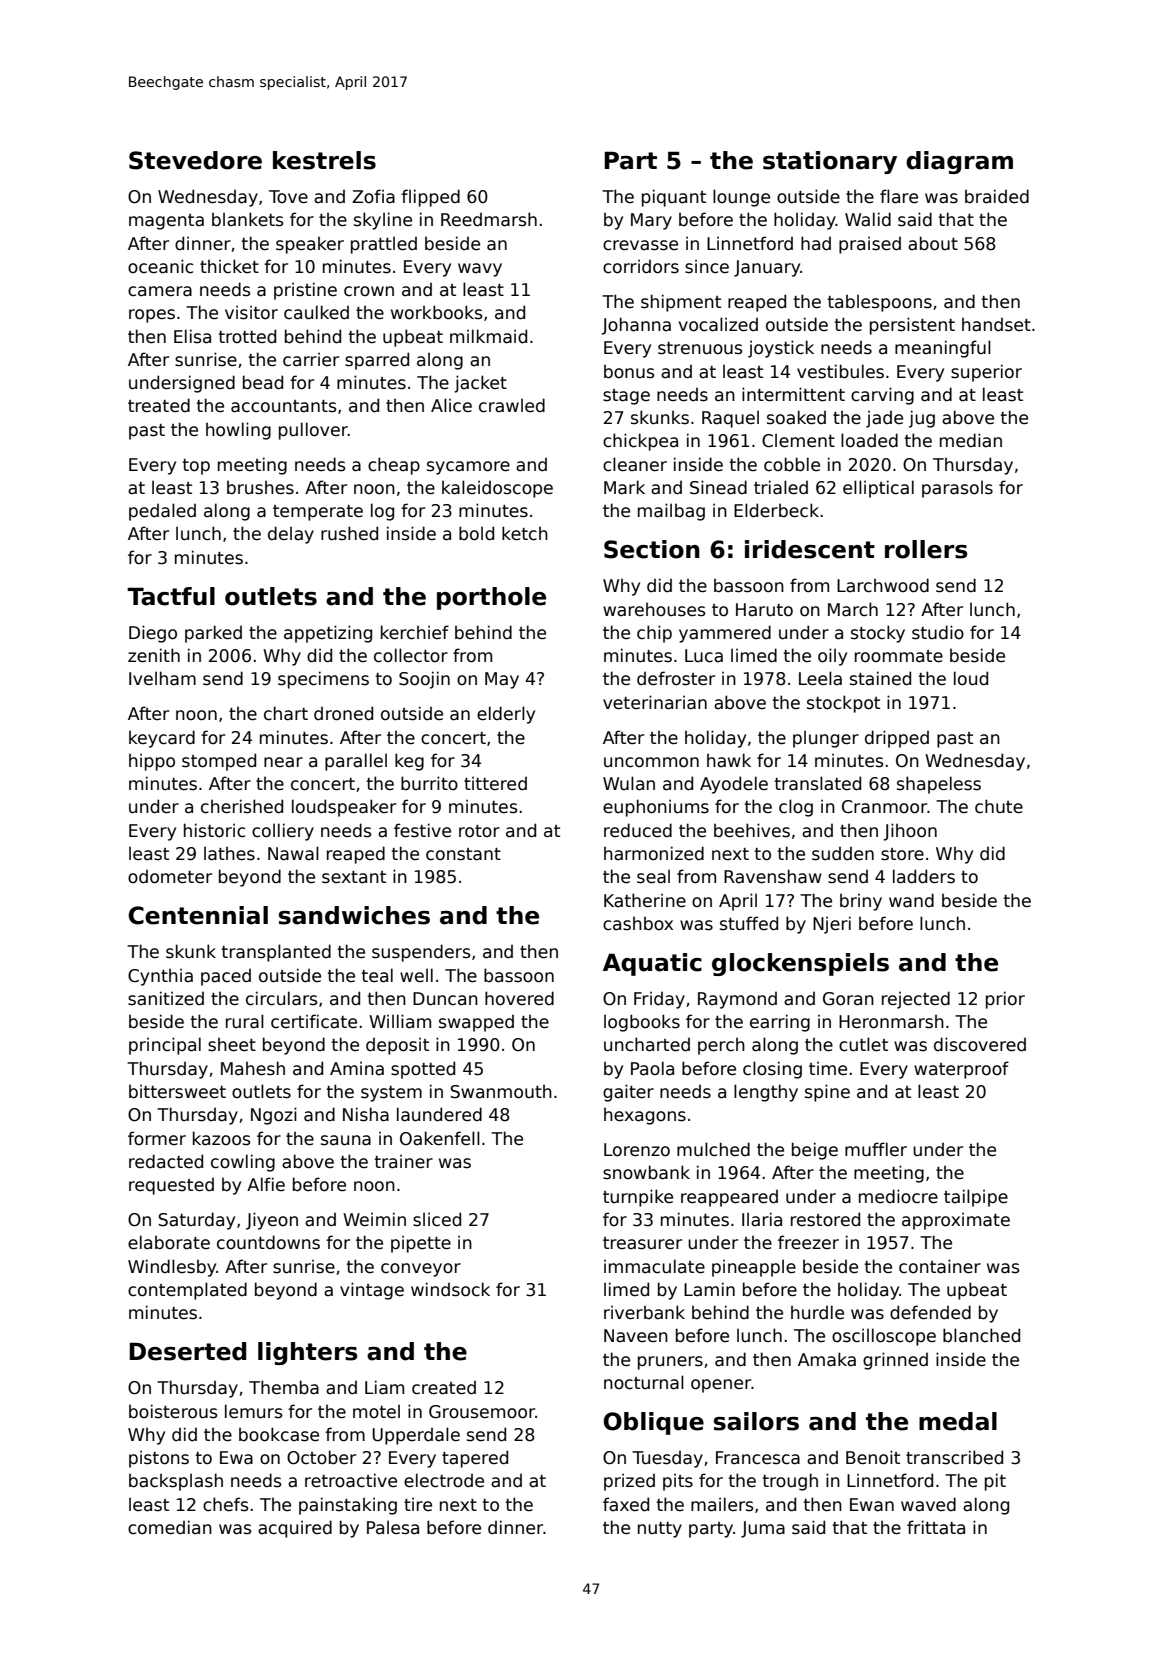  What do you see at coordinates (176, 1482) in the screenshot?
I see `backsplash` at bounding box center [176, 1482].
